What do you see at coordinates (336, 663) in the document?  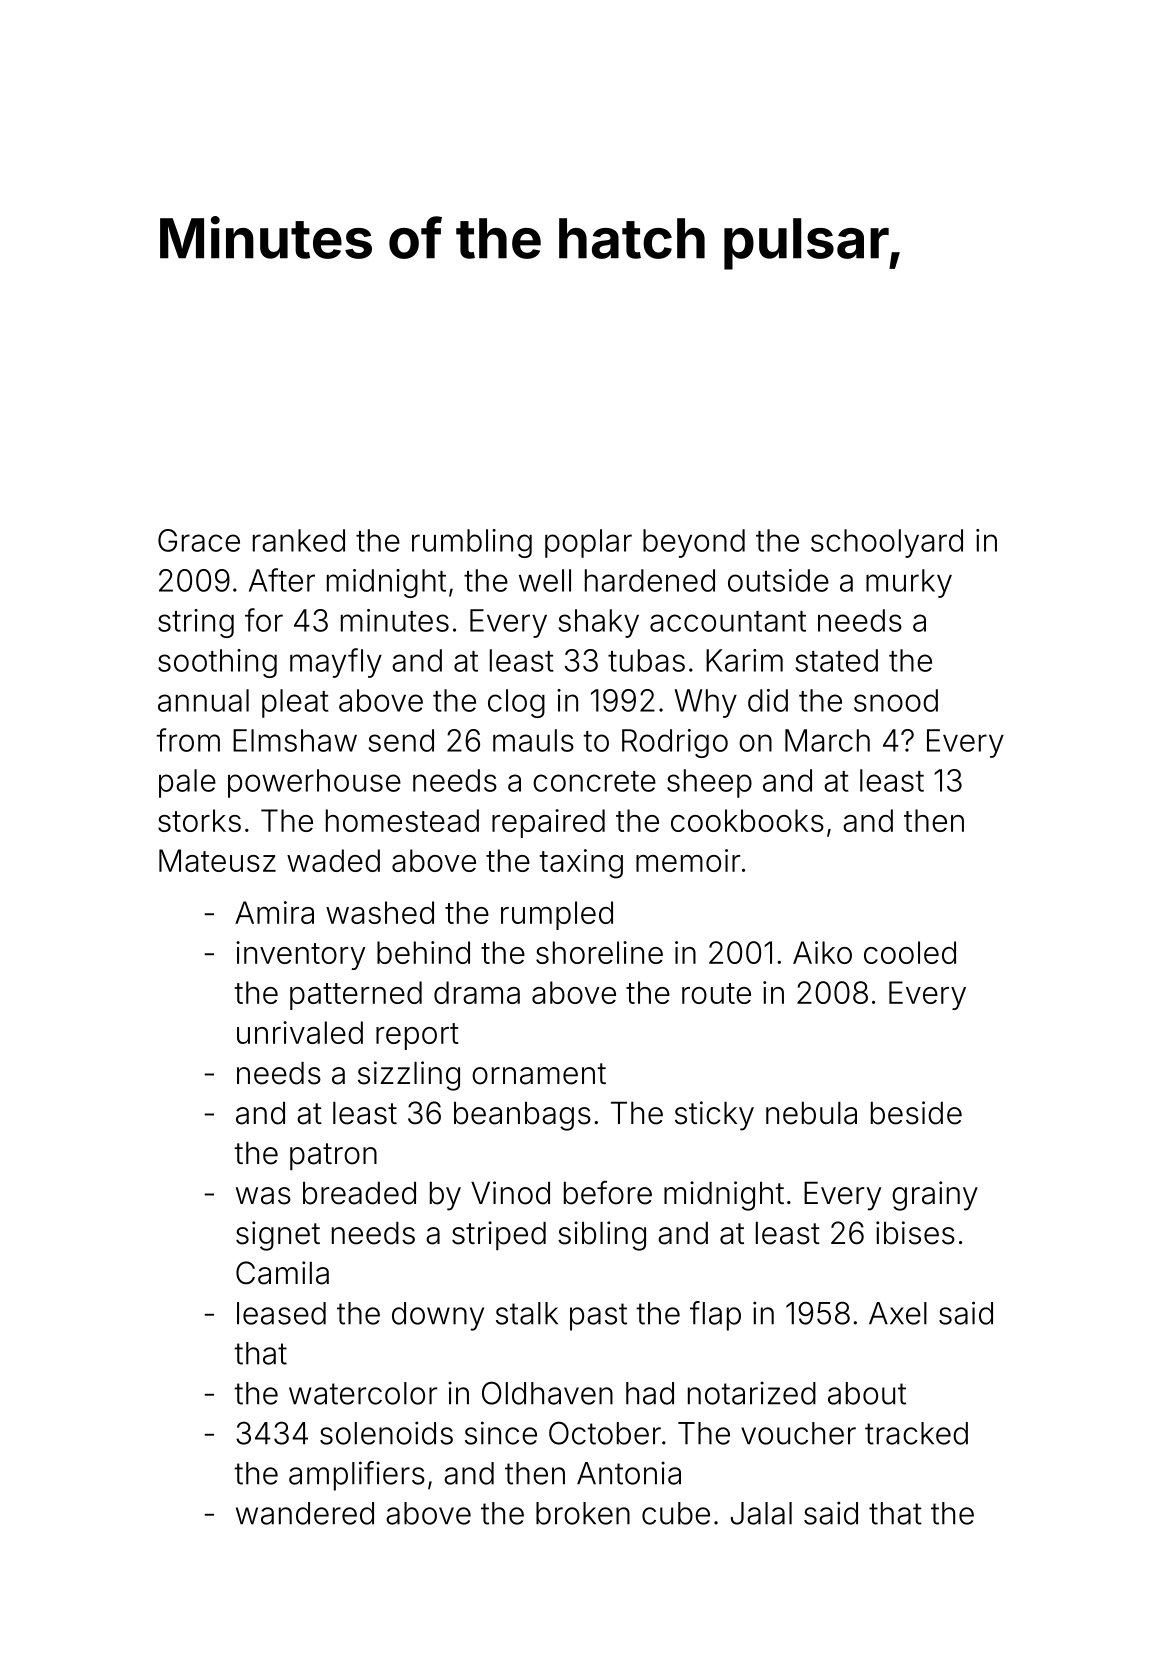 I see `mayfly` at bounding box center [336, 663].
